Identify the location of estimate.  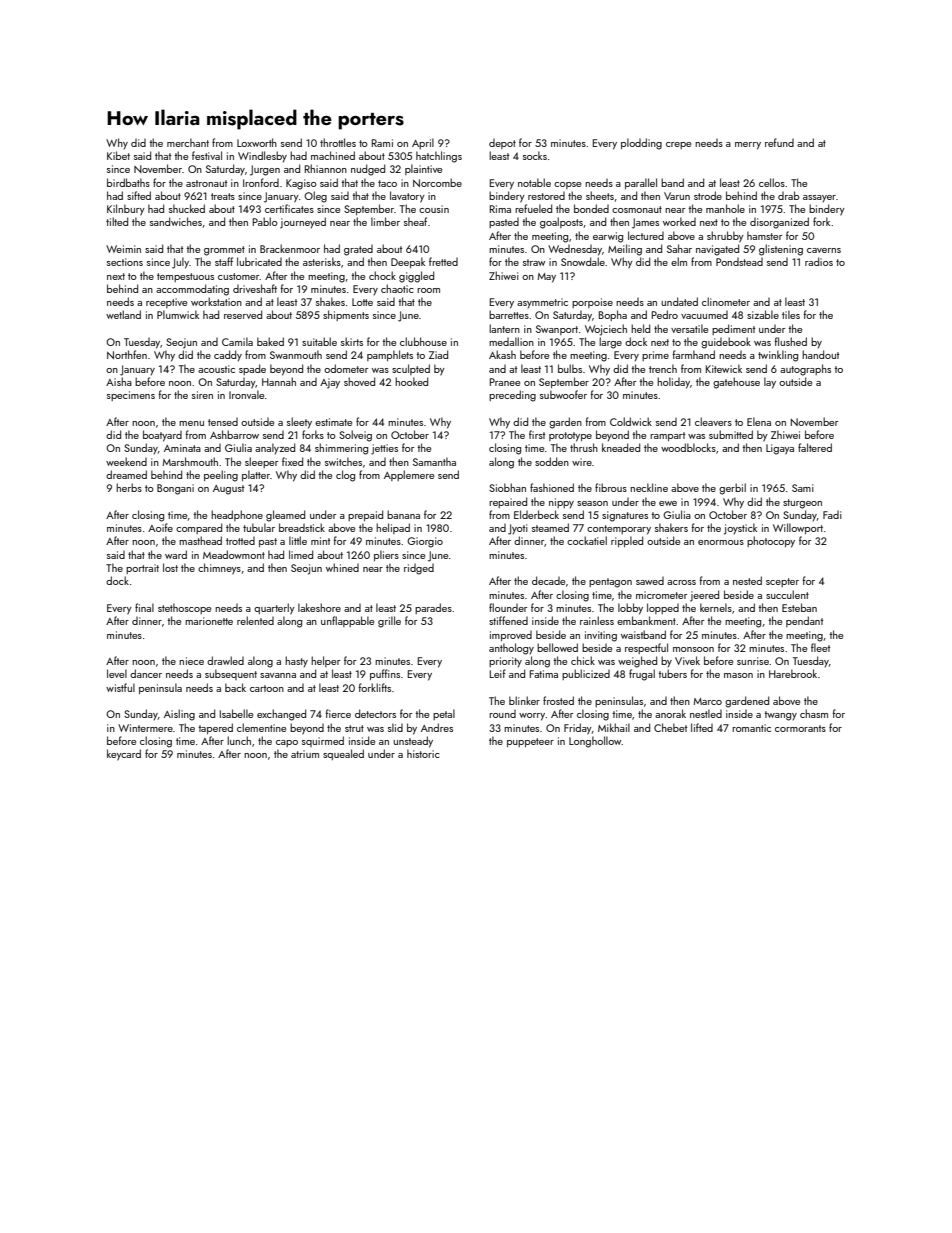
(333, 422).
